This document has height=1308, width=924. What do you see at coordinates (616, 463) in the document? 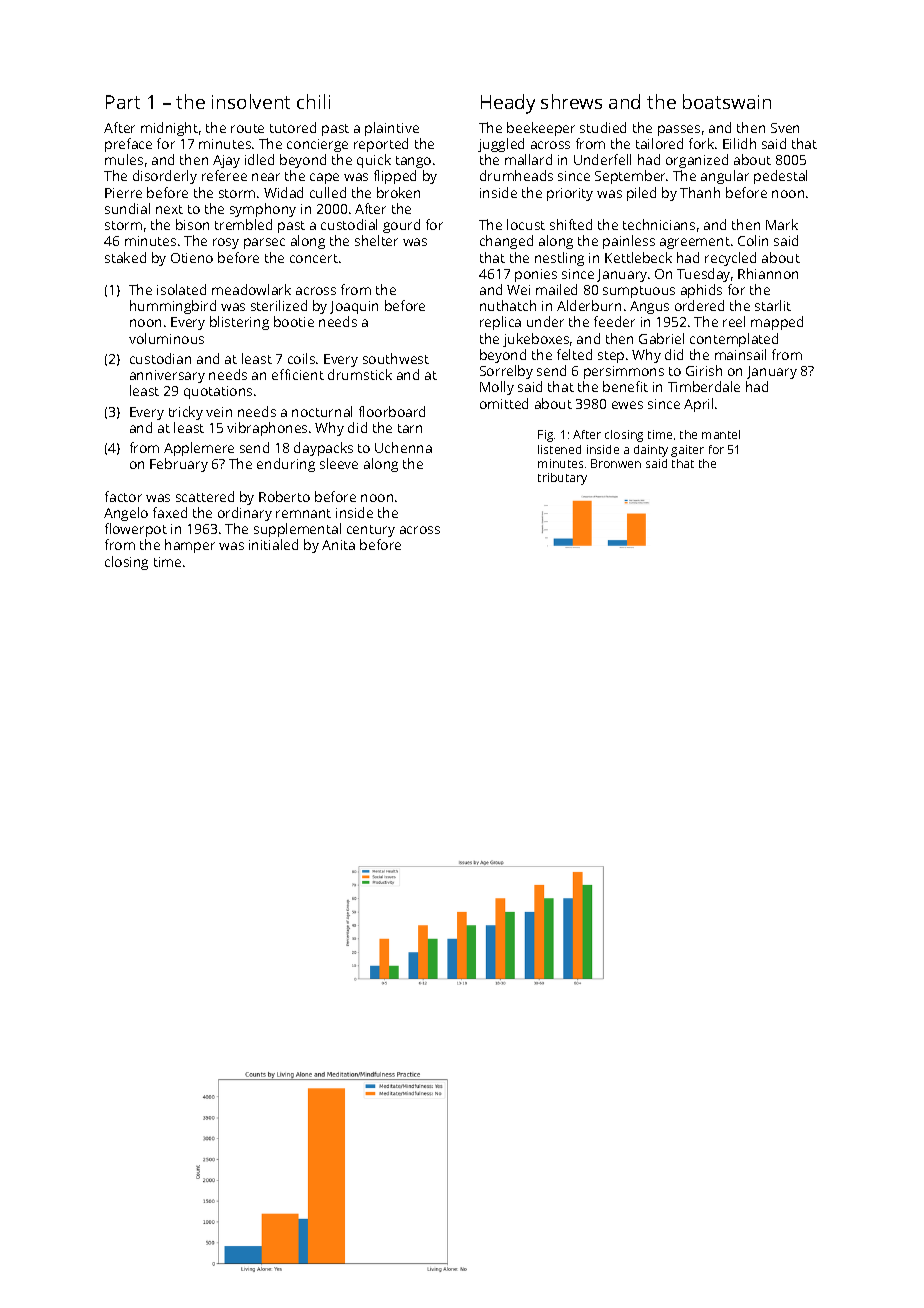
I see `Bronwen` at bounding box center [616, 463].
